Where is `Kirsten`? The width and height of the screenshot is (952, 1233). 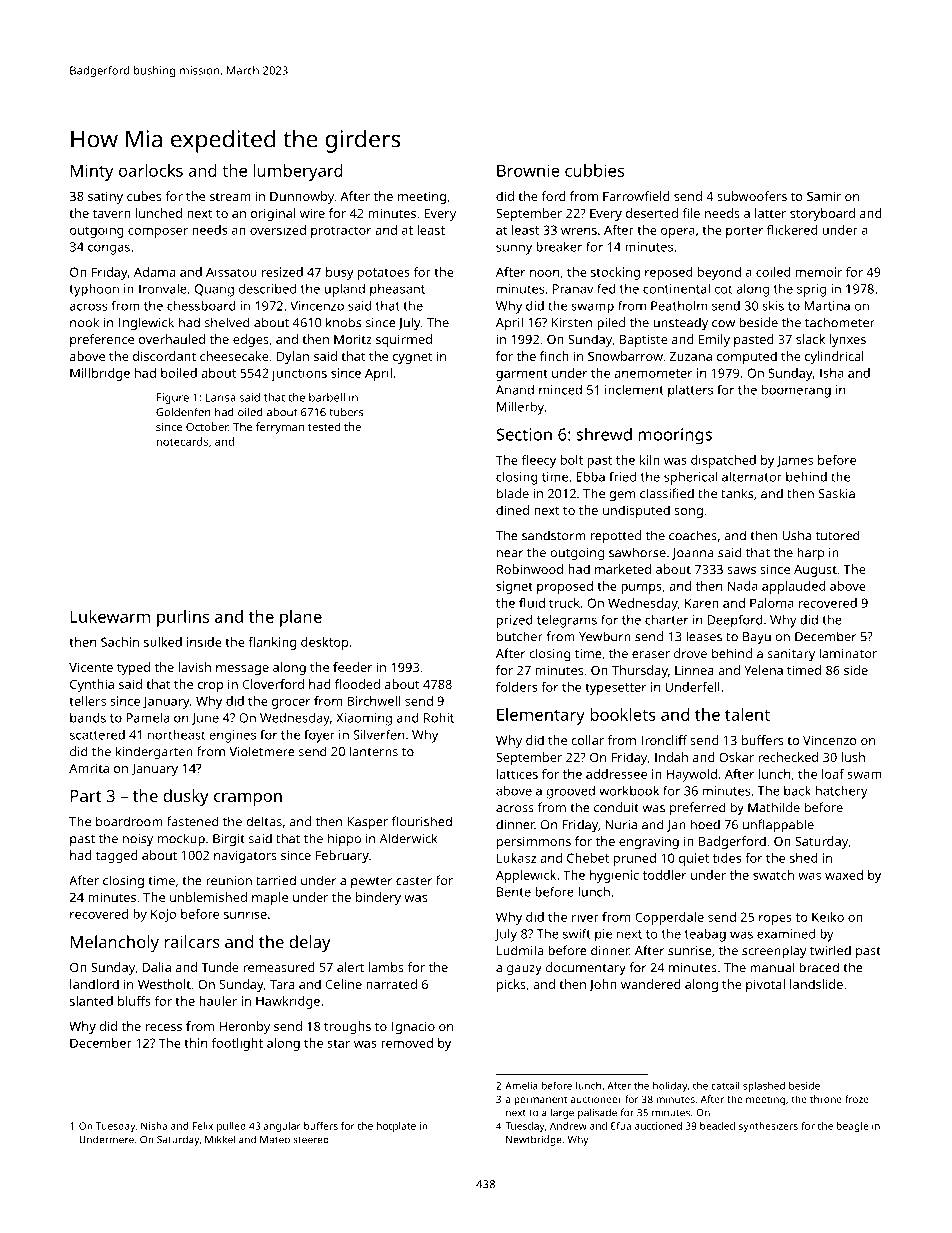
Kirsten is located at coordinates (572, 323).
